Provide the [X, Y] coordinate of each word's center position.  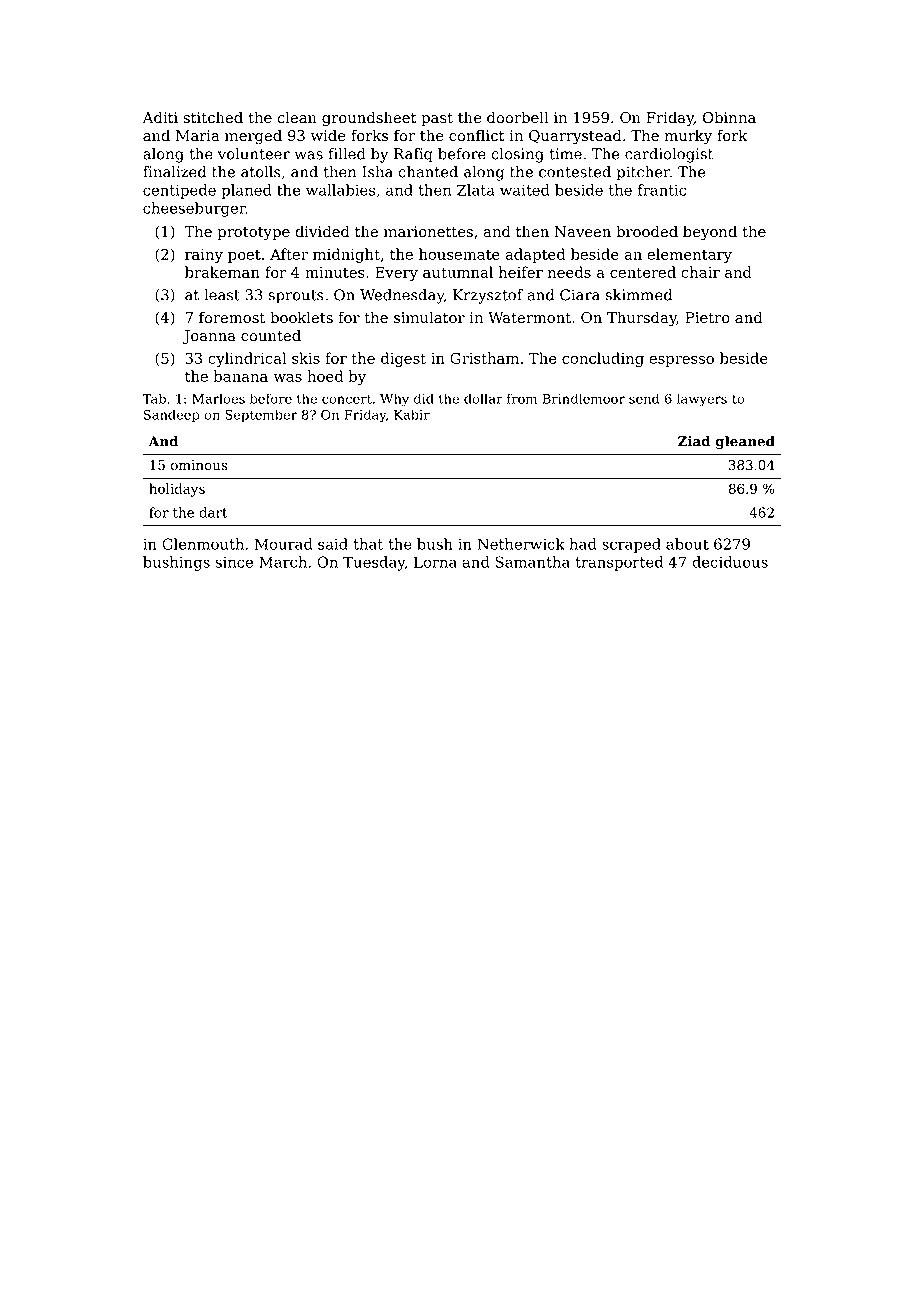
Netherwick [521, 544]
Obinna [729, 117]
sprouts [296, 297]
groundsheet [369, 119]
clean [297, 117]
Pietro [707, 318]
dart [213, 512]
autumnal [458, 272]
